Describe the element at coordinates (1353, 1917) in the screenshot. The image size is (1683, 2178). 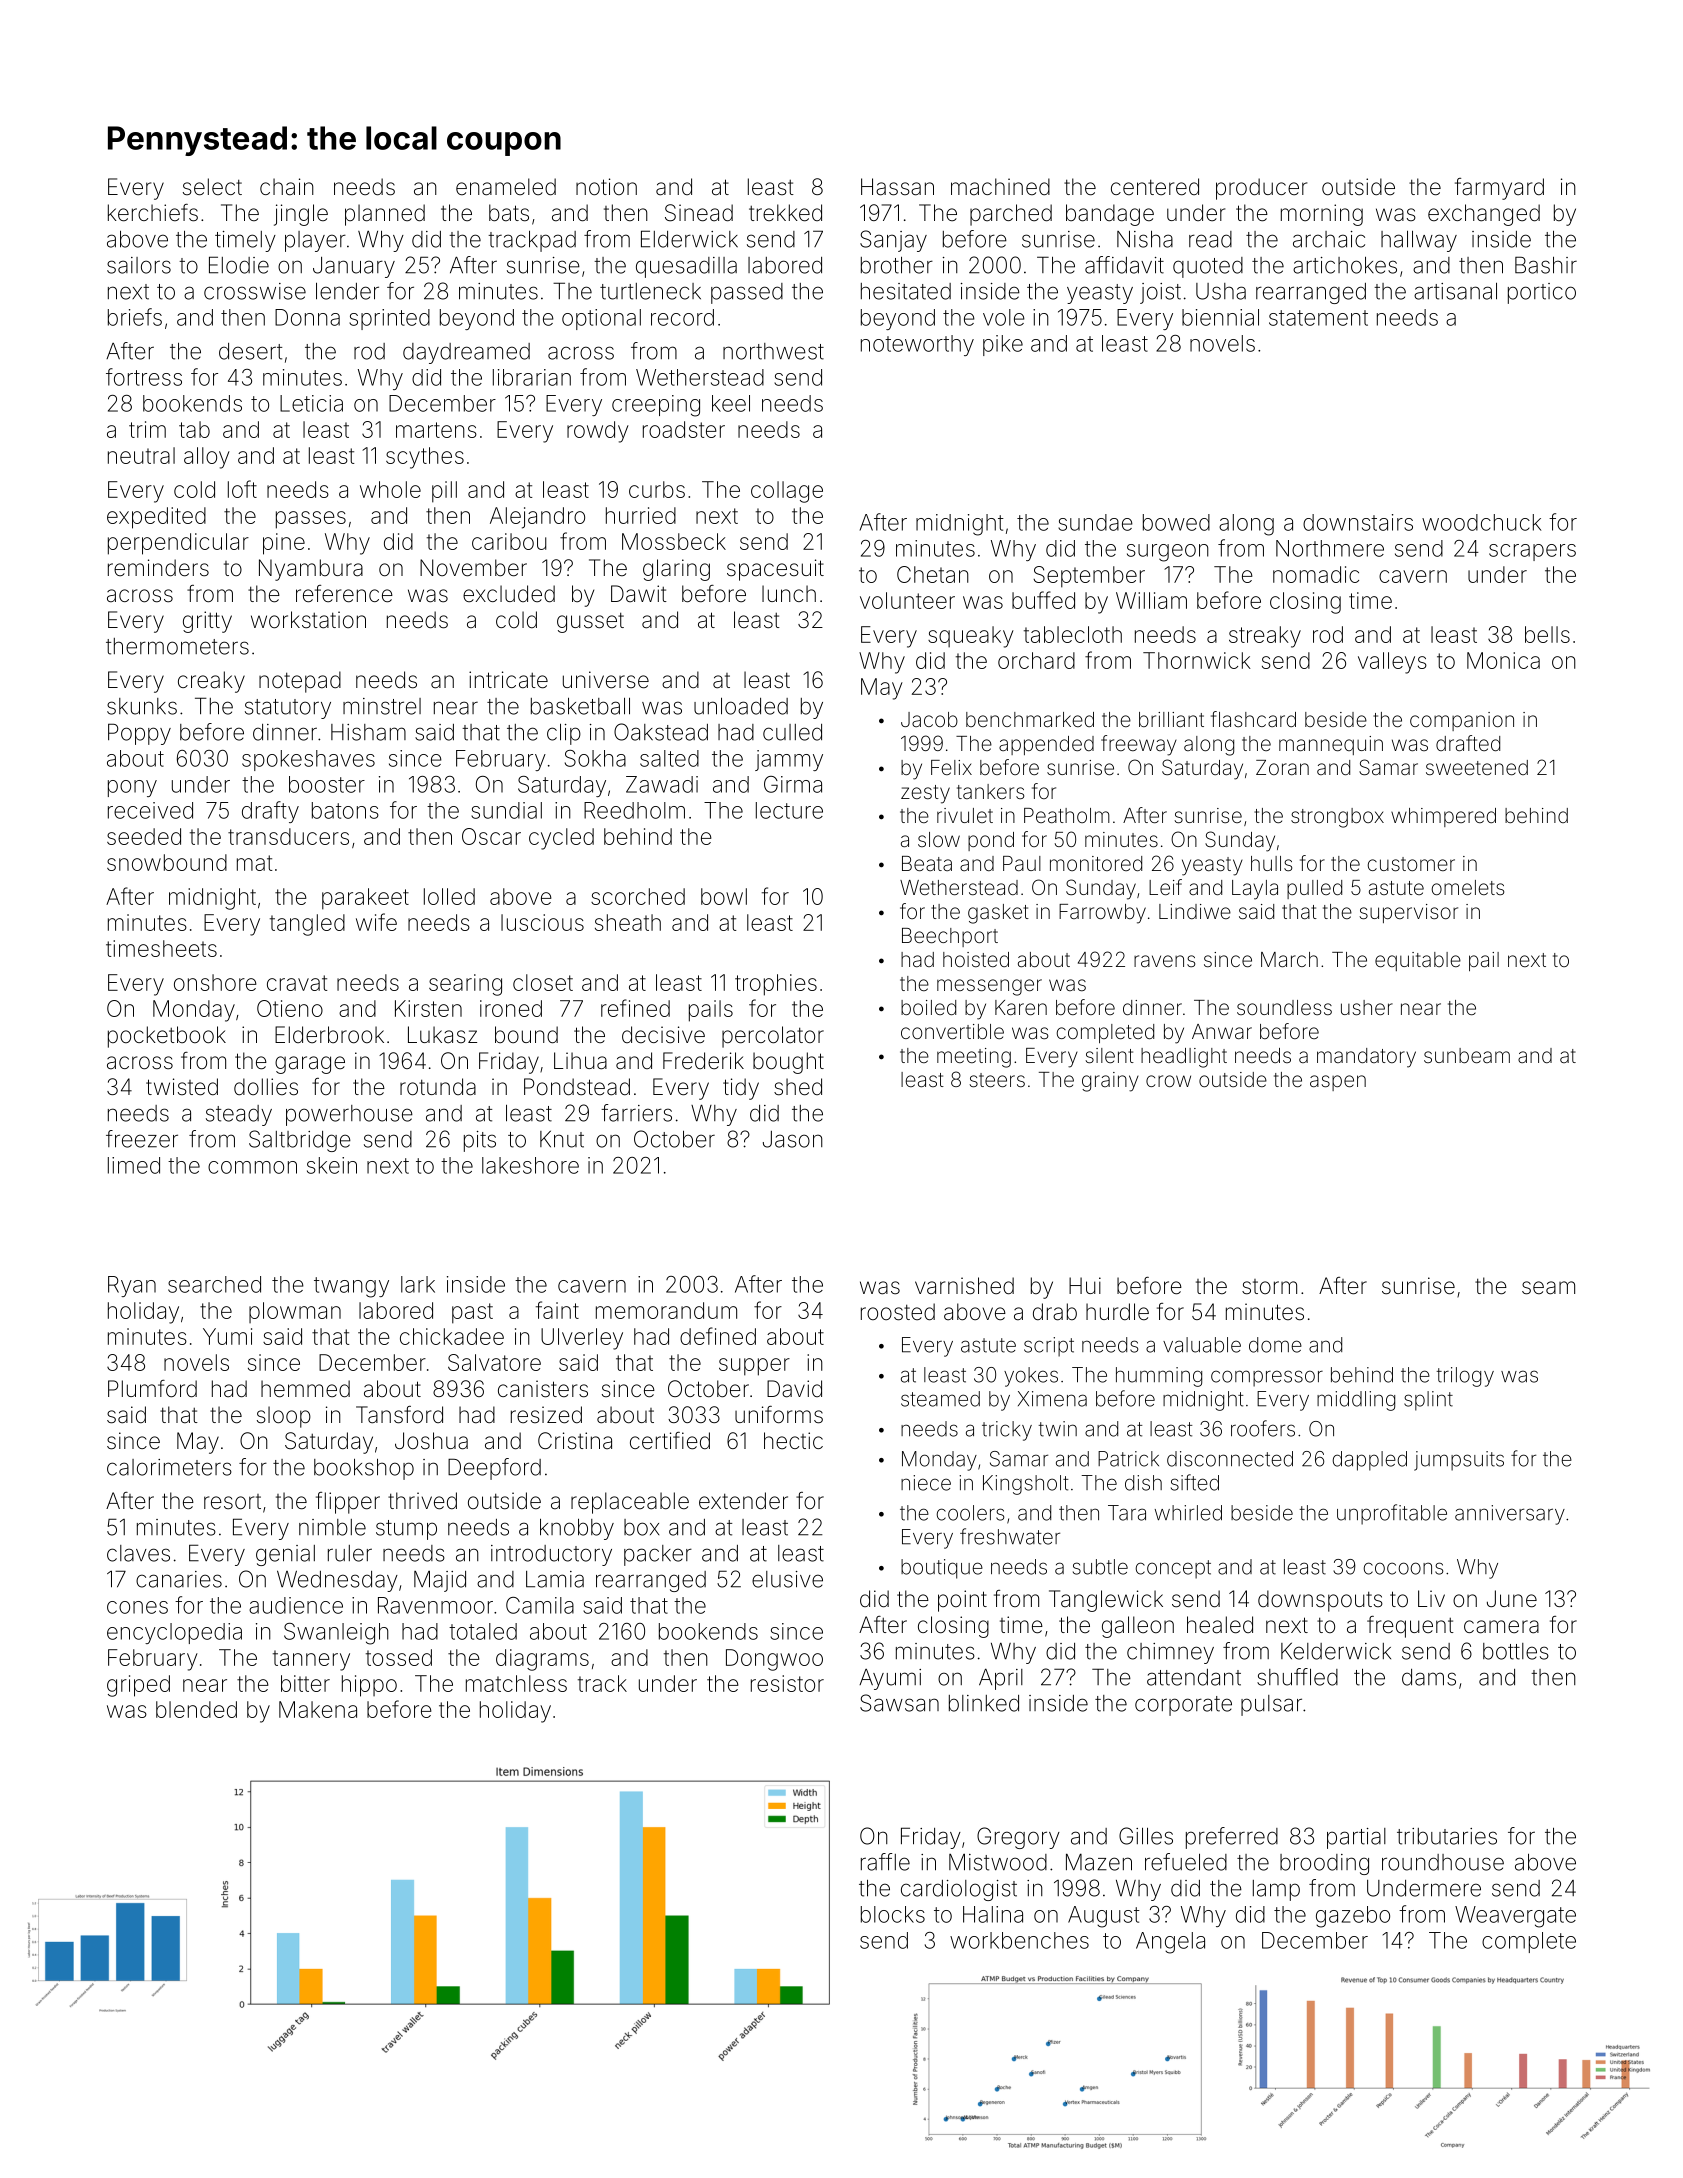
I see `gazebo` at that location.
